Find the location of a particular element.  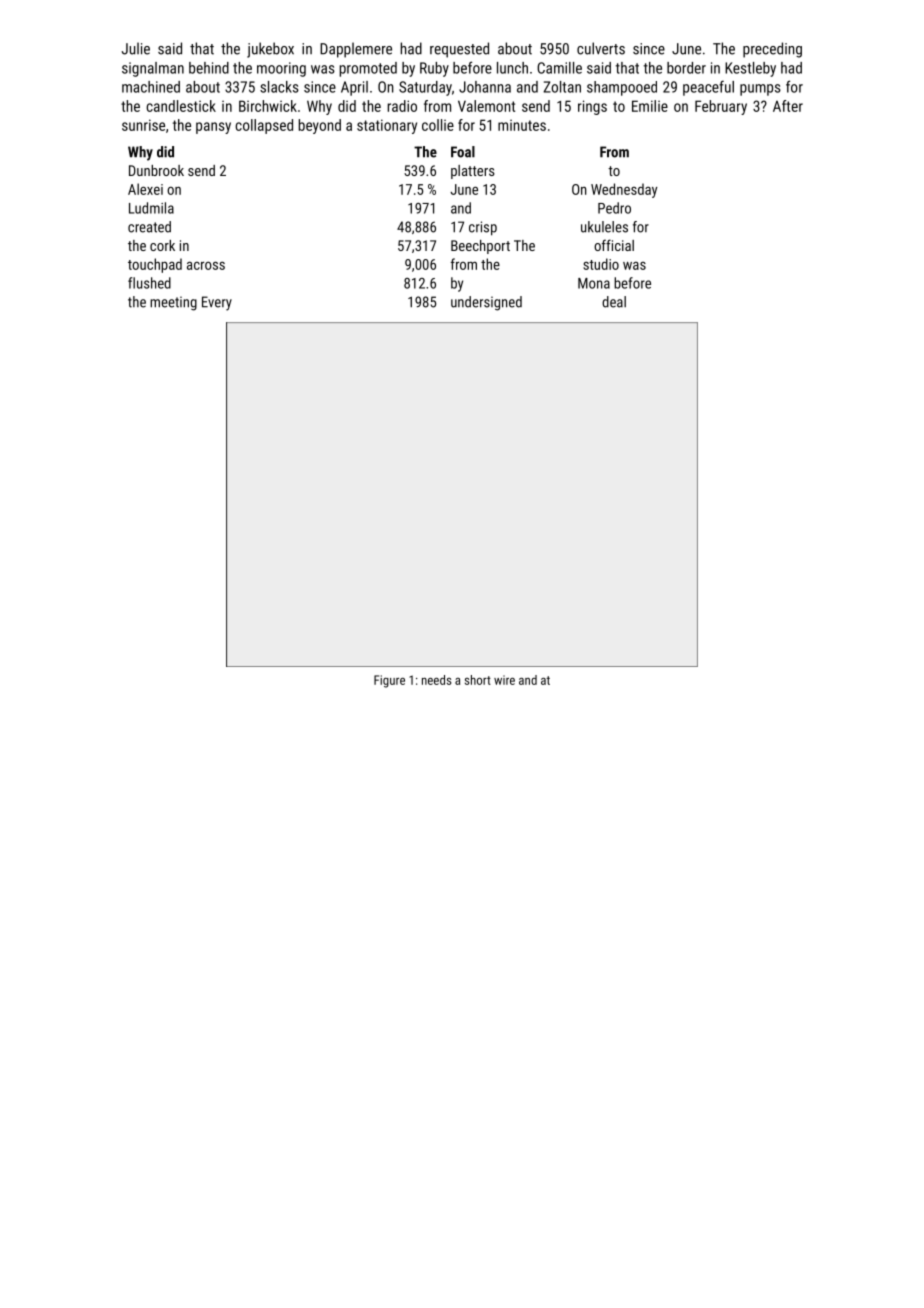

Every is located at coordinates (217, 303).
